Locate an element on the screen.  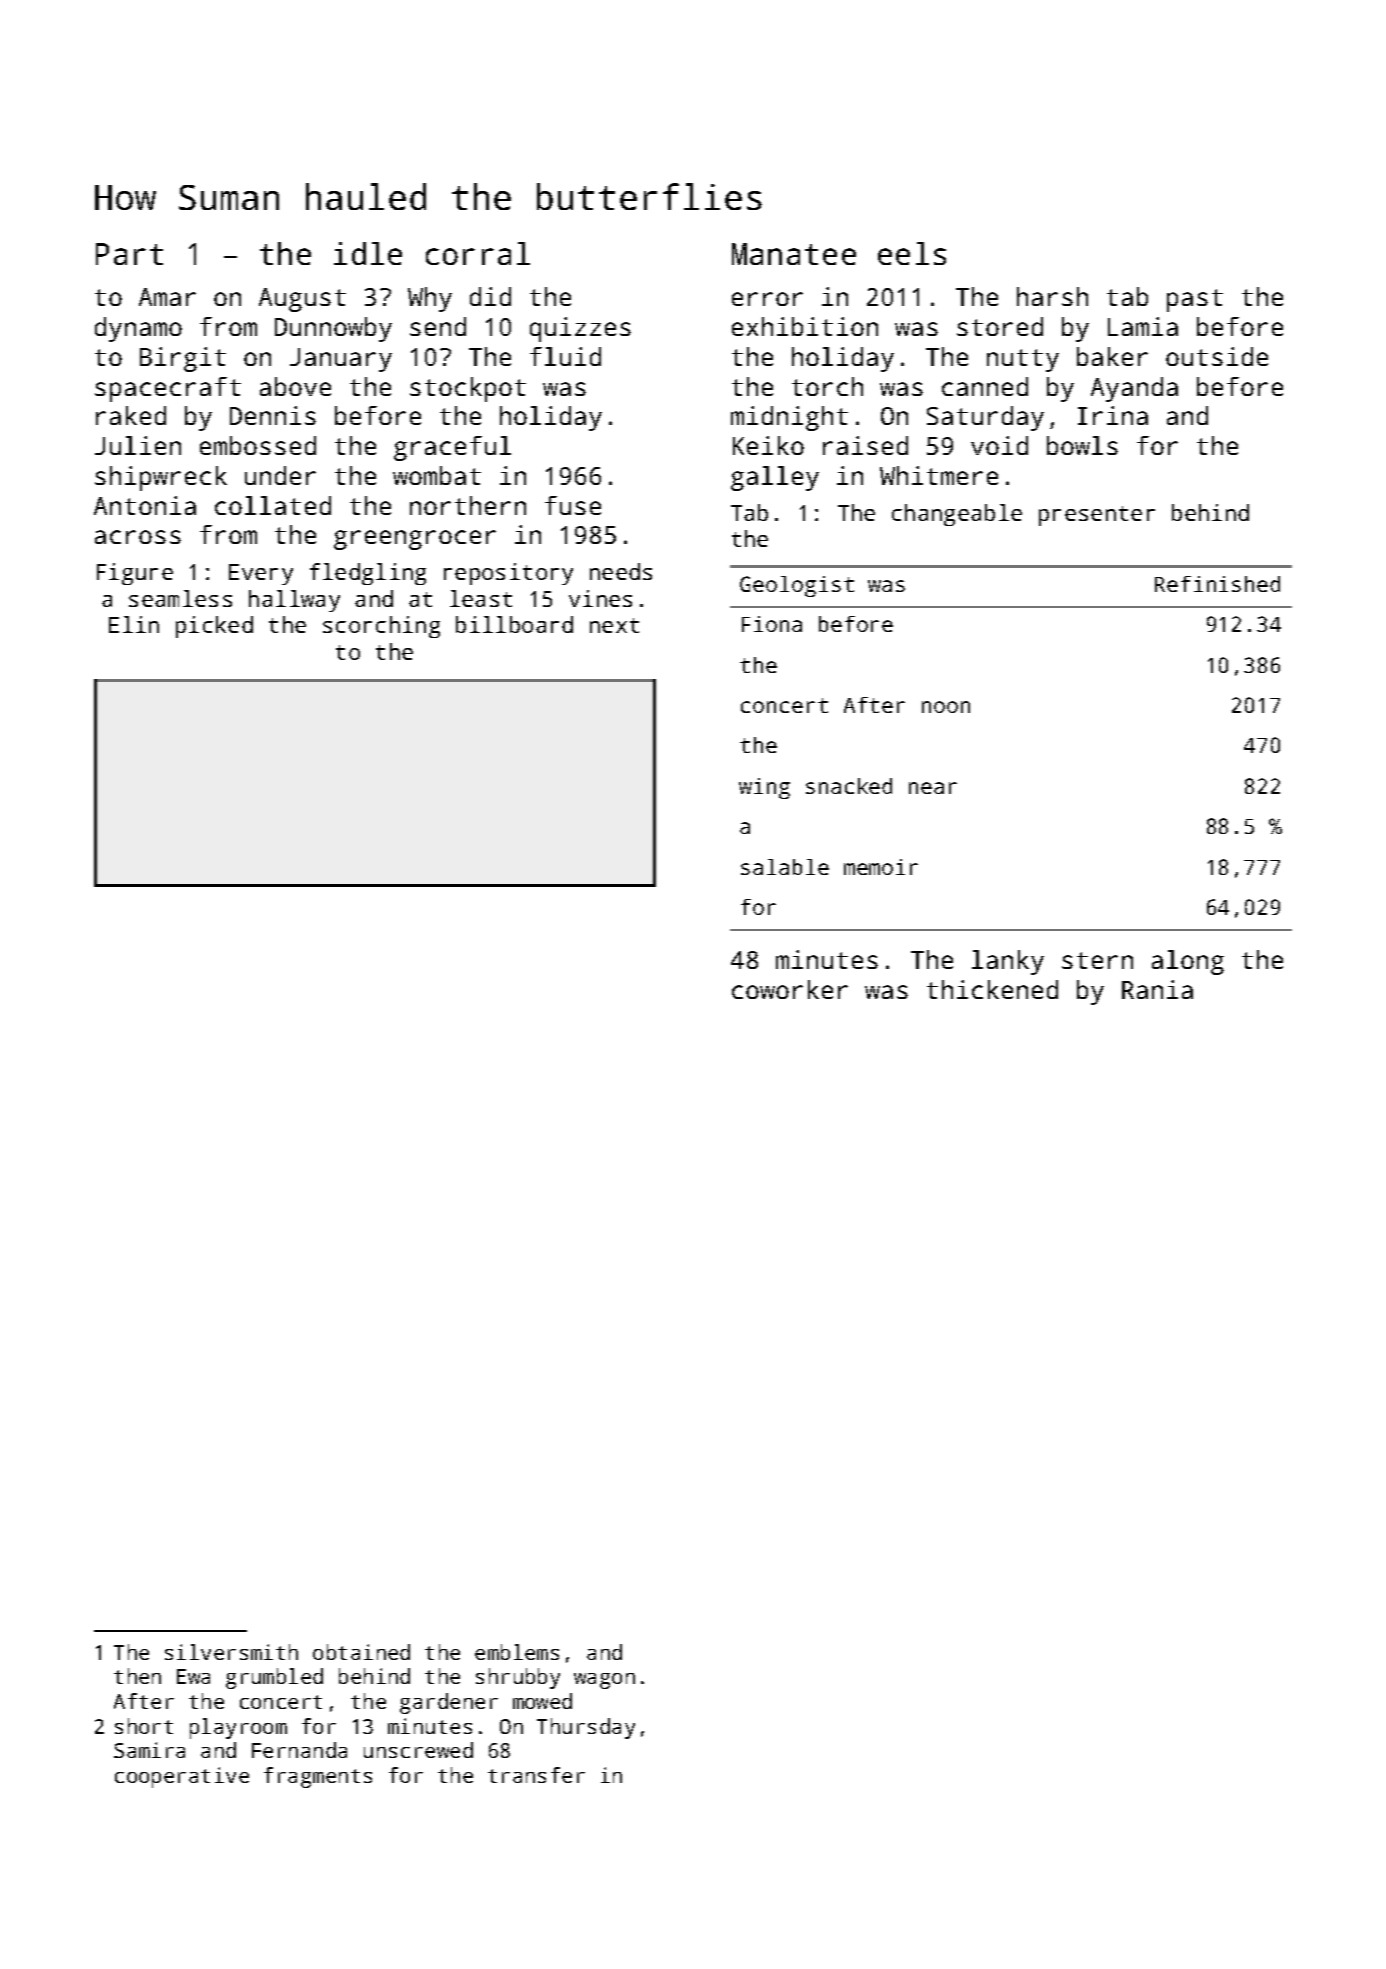
wagon is located at coordinates (604, 1681).
